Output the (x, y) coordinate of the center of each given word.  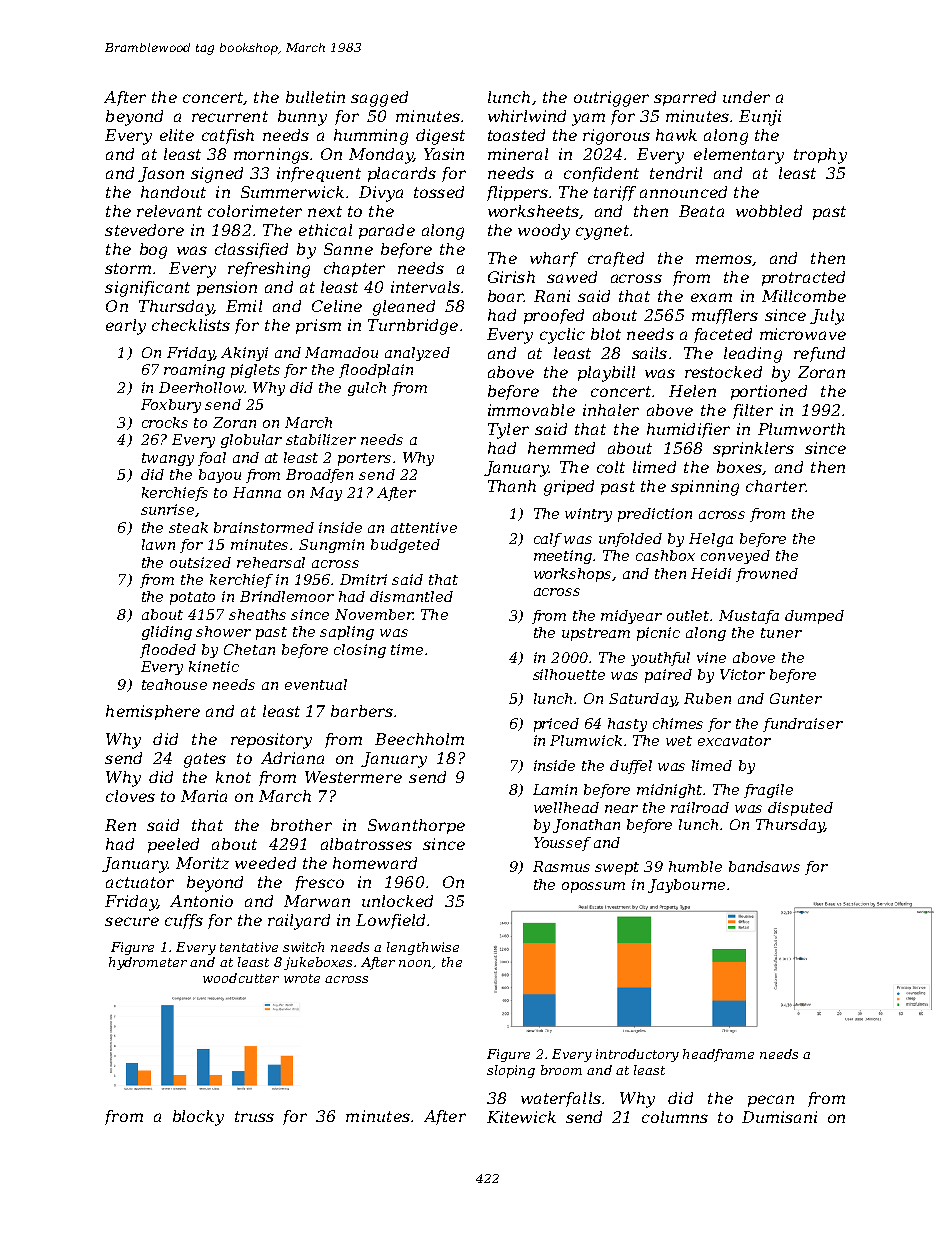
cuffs (184, 921)
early (126, 327)
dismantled (411, 596)
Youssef (562, 844)
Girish (511, 277)
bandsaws (764, 866)
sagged (379, 99)
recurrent (230, 116)
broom (561, 1070)
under (746, 97)
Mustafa (749, 617)
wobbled (769, 211)
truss (254, 1116)
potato (192, 598)
